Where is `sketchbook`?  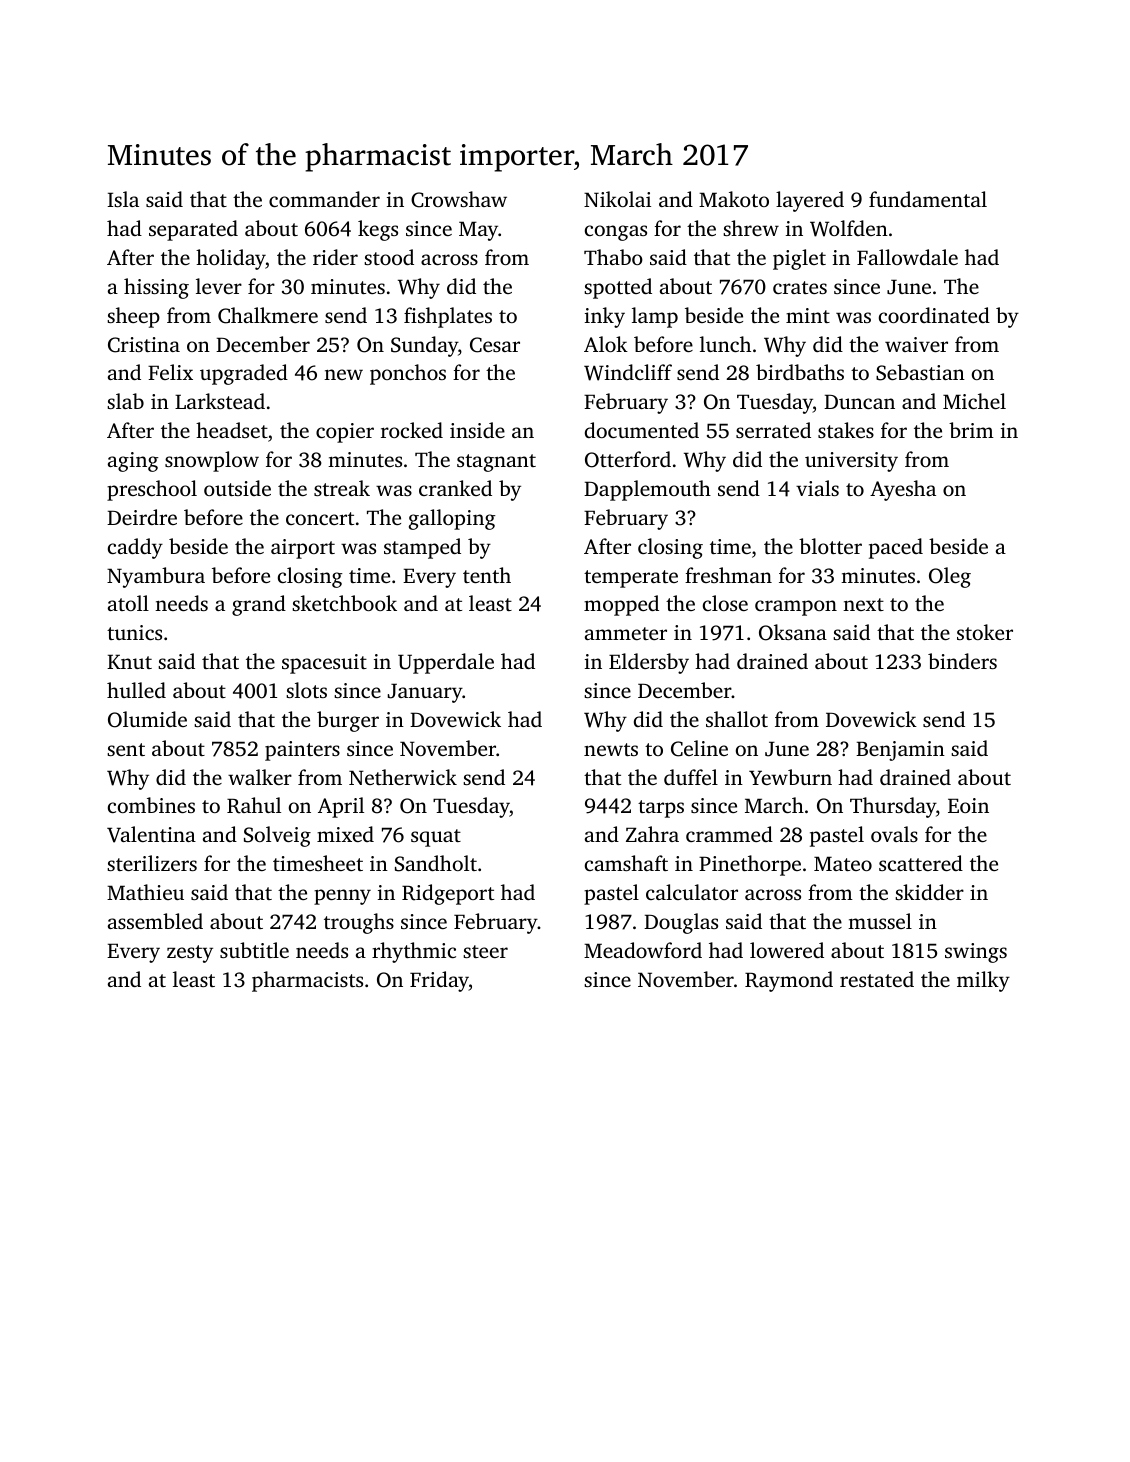 sketchbook is located at coordinates (344, 603).
